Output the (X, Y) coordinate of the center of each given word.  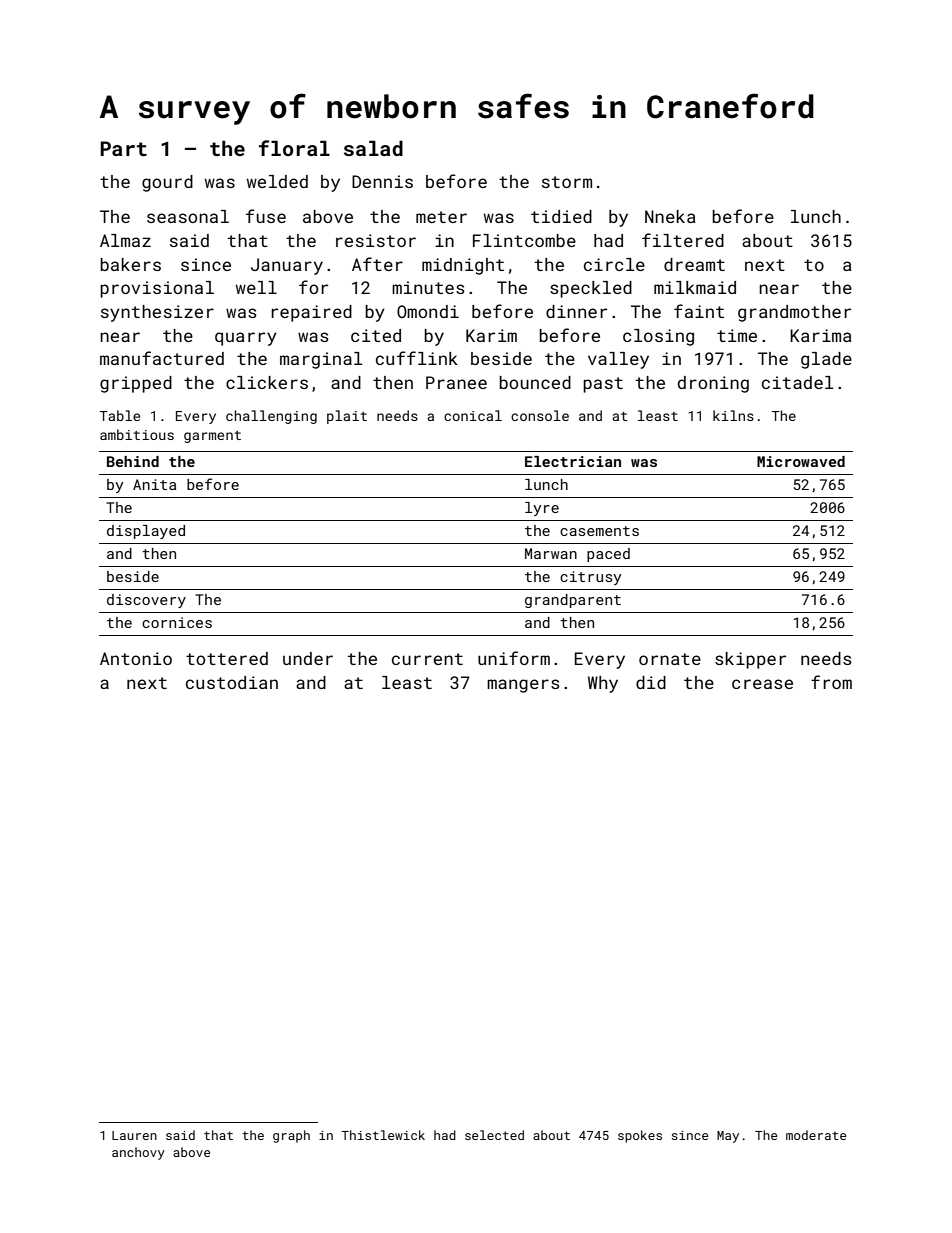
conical (473, 415)
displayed (146, 532)
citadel (797, 382)
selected (494, 1135)
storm (567, 182)
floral (294, 148)
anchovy (138, 1153)
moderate (816, 1135)
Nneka (670, 216)
